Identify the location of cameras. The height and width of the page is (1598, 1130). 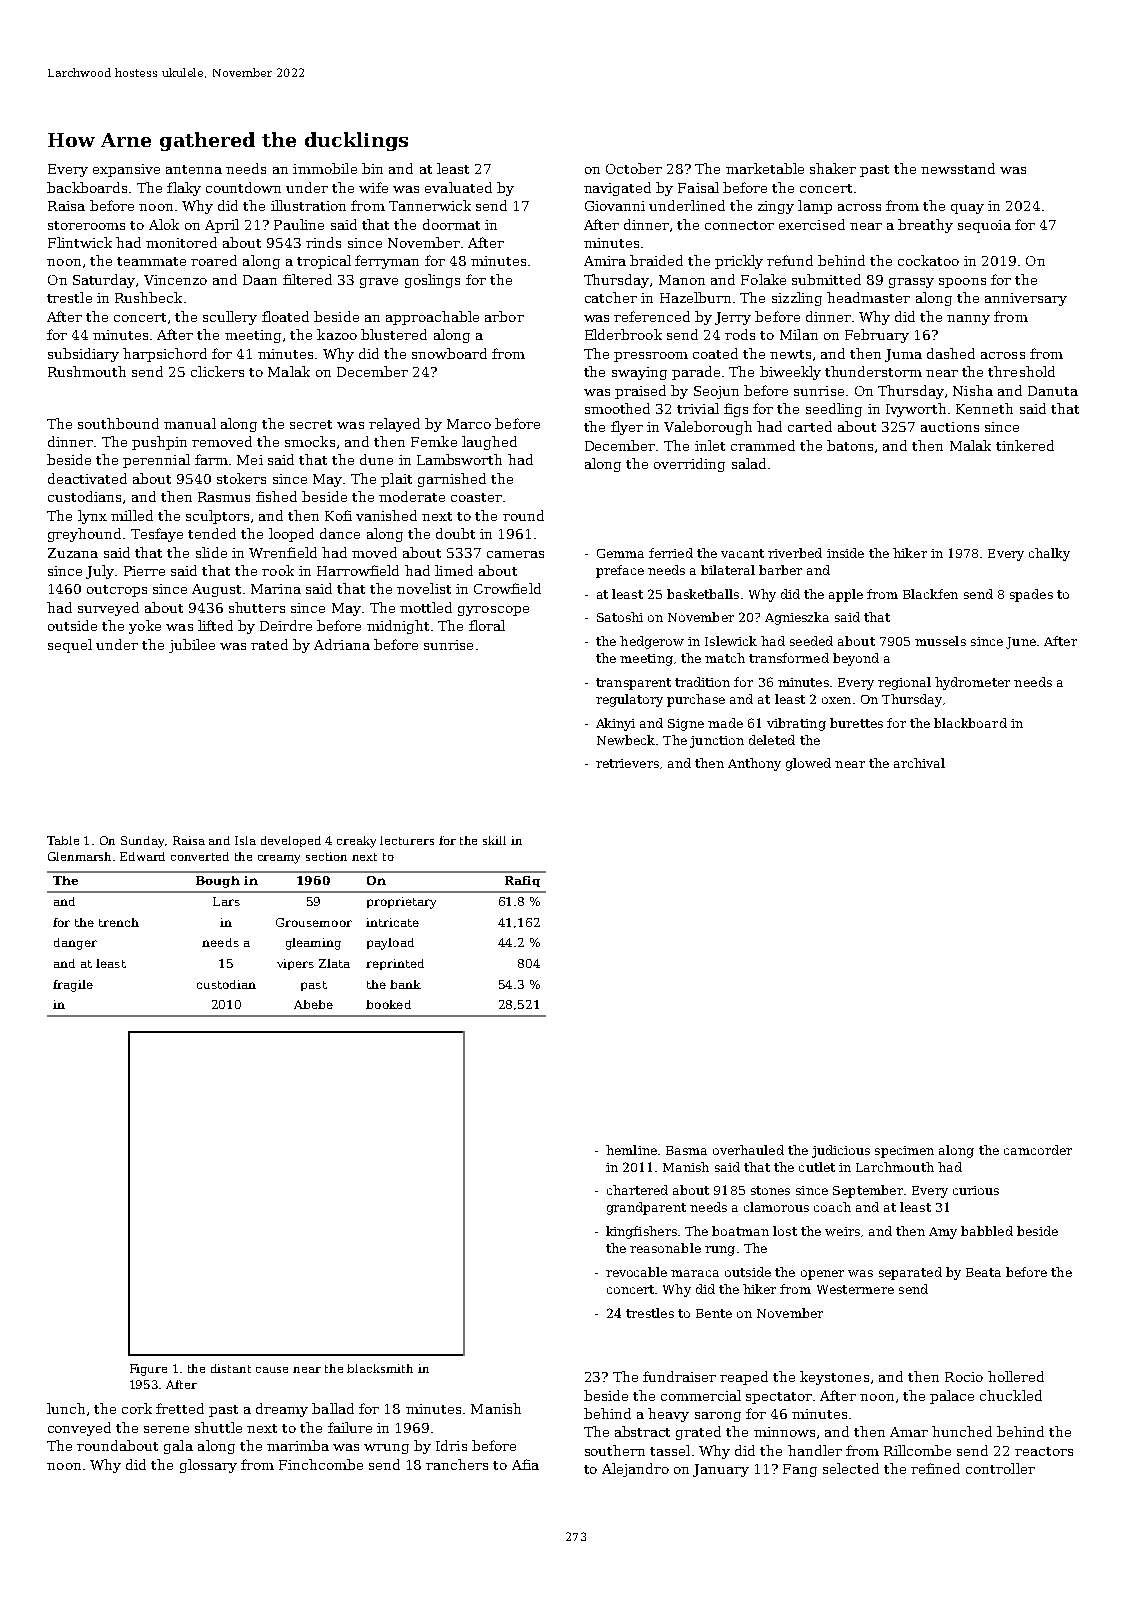
(515, 554).
